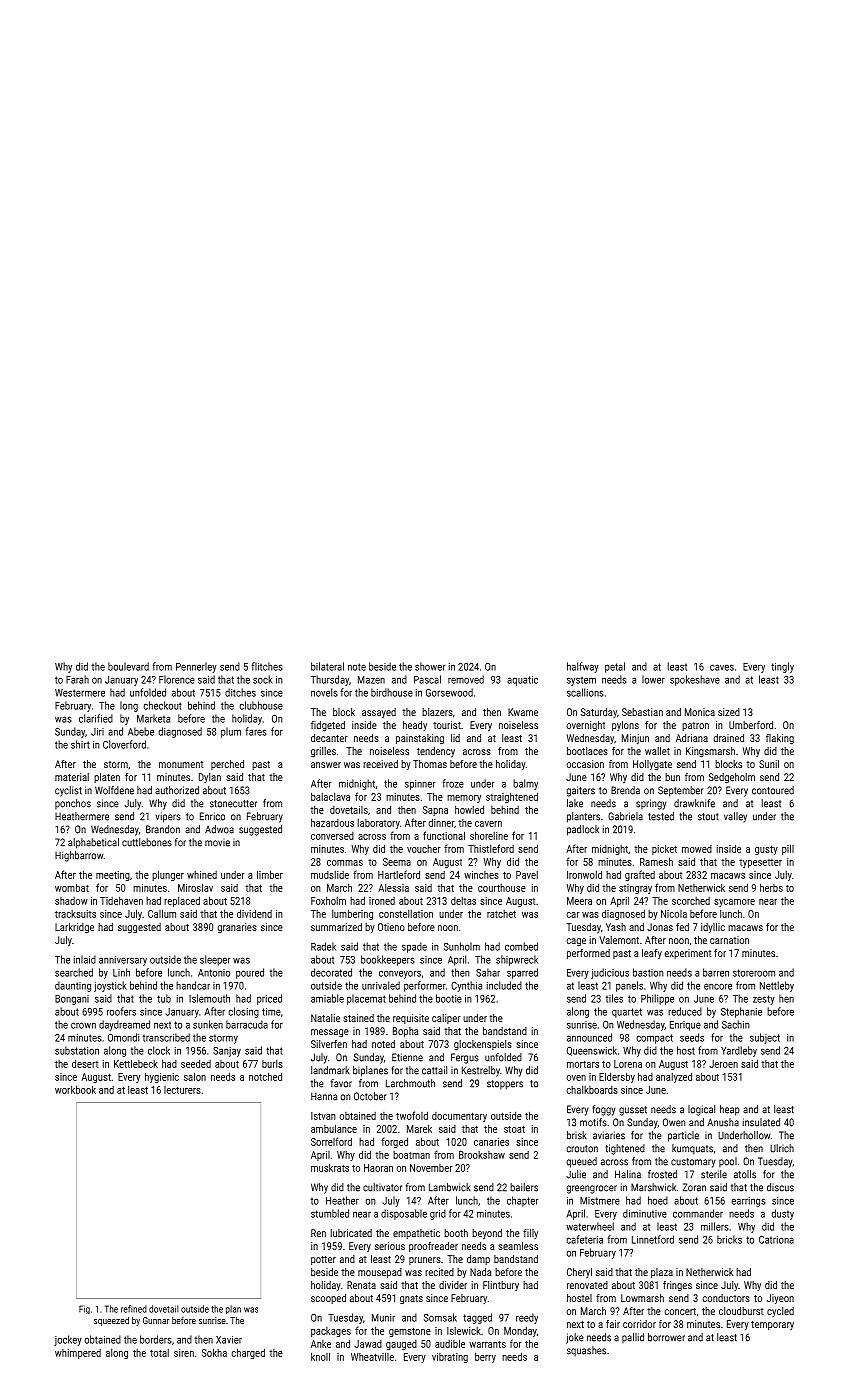 This screenshot has height=1400, width=849. I want to click on boulevard, so click(128, 666).
